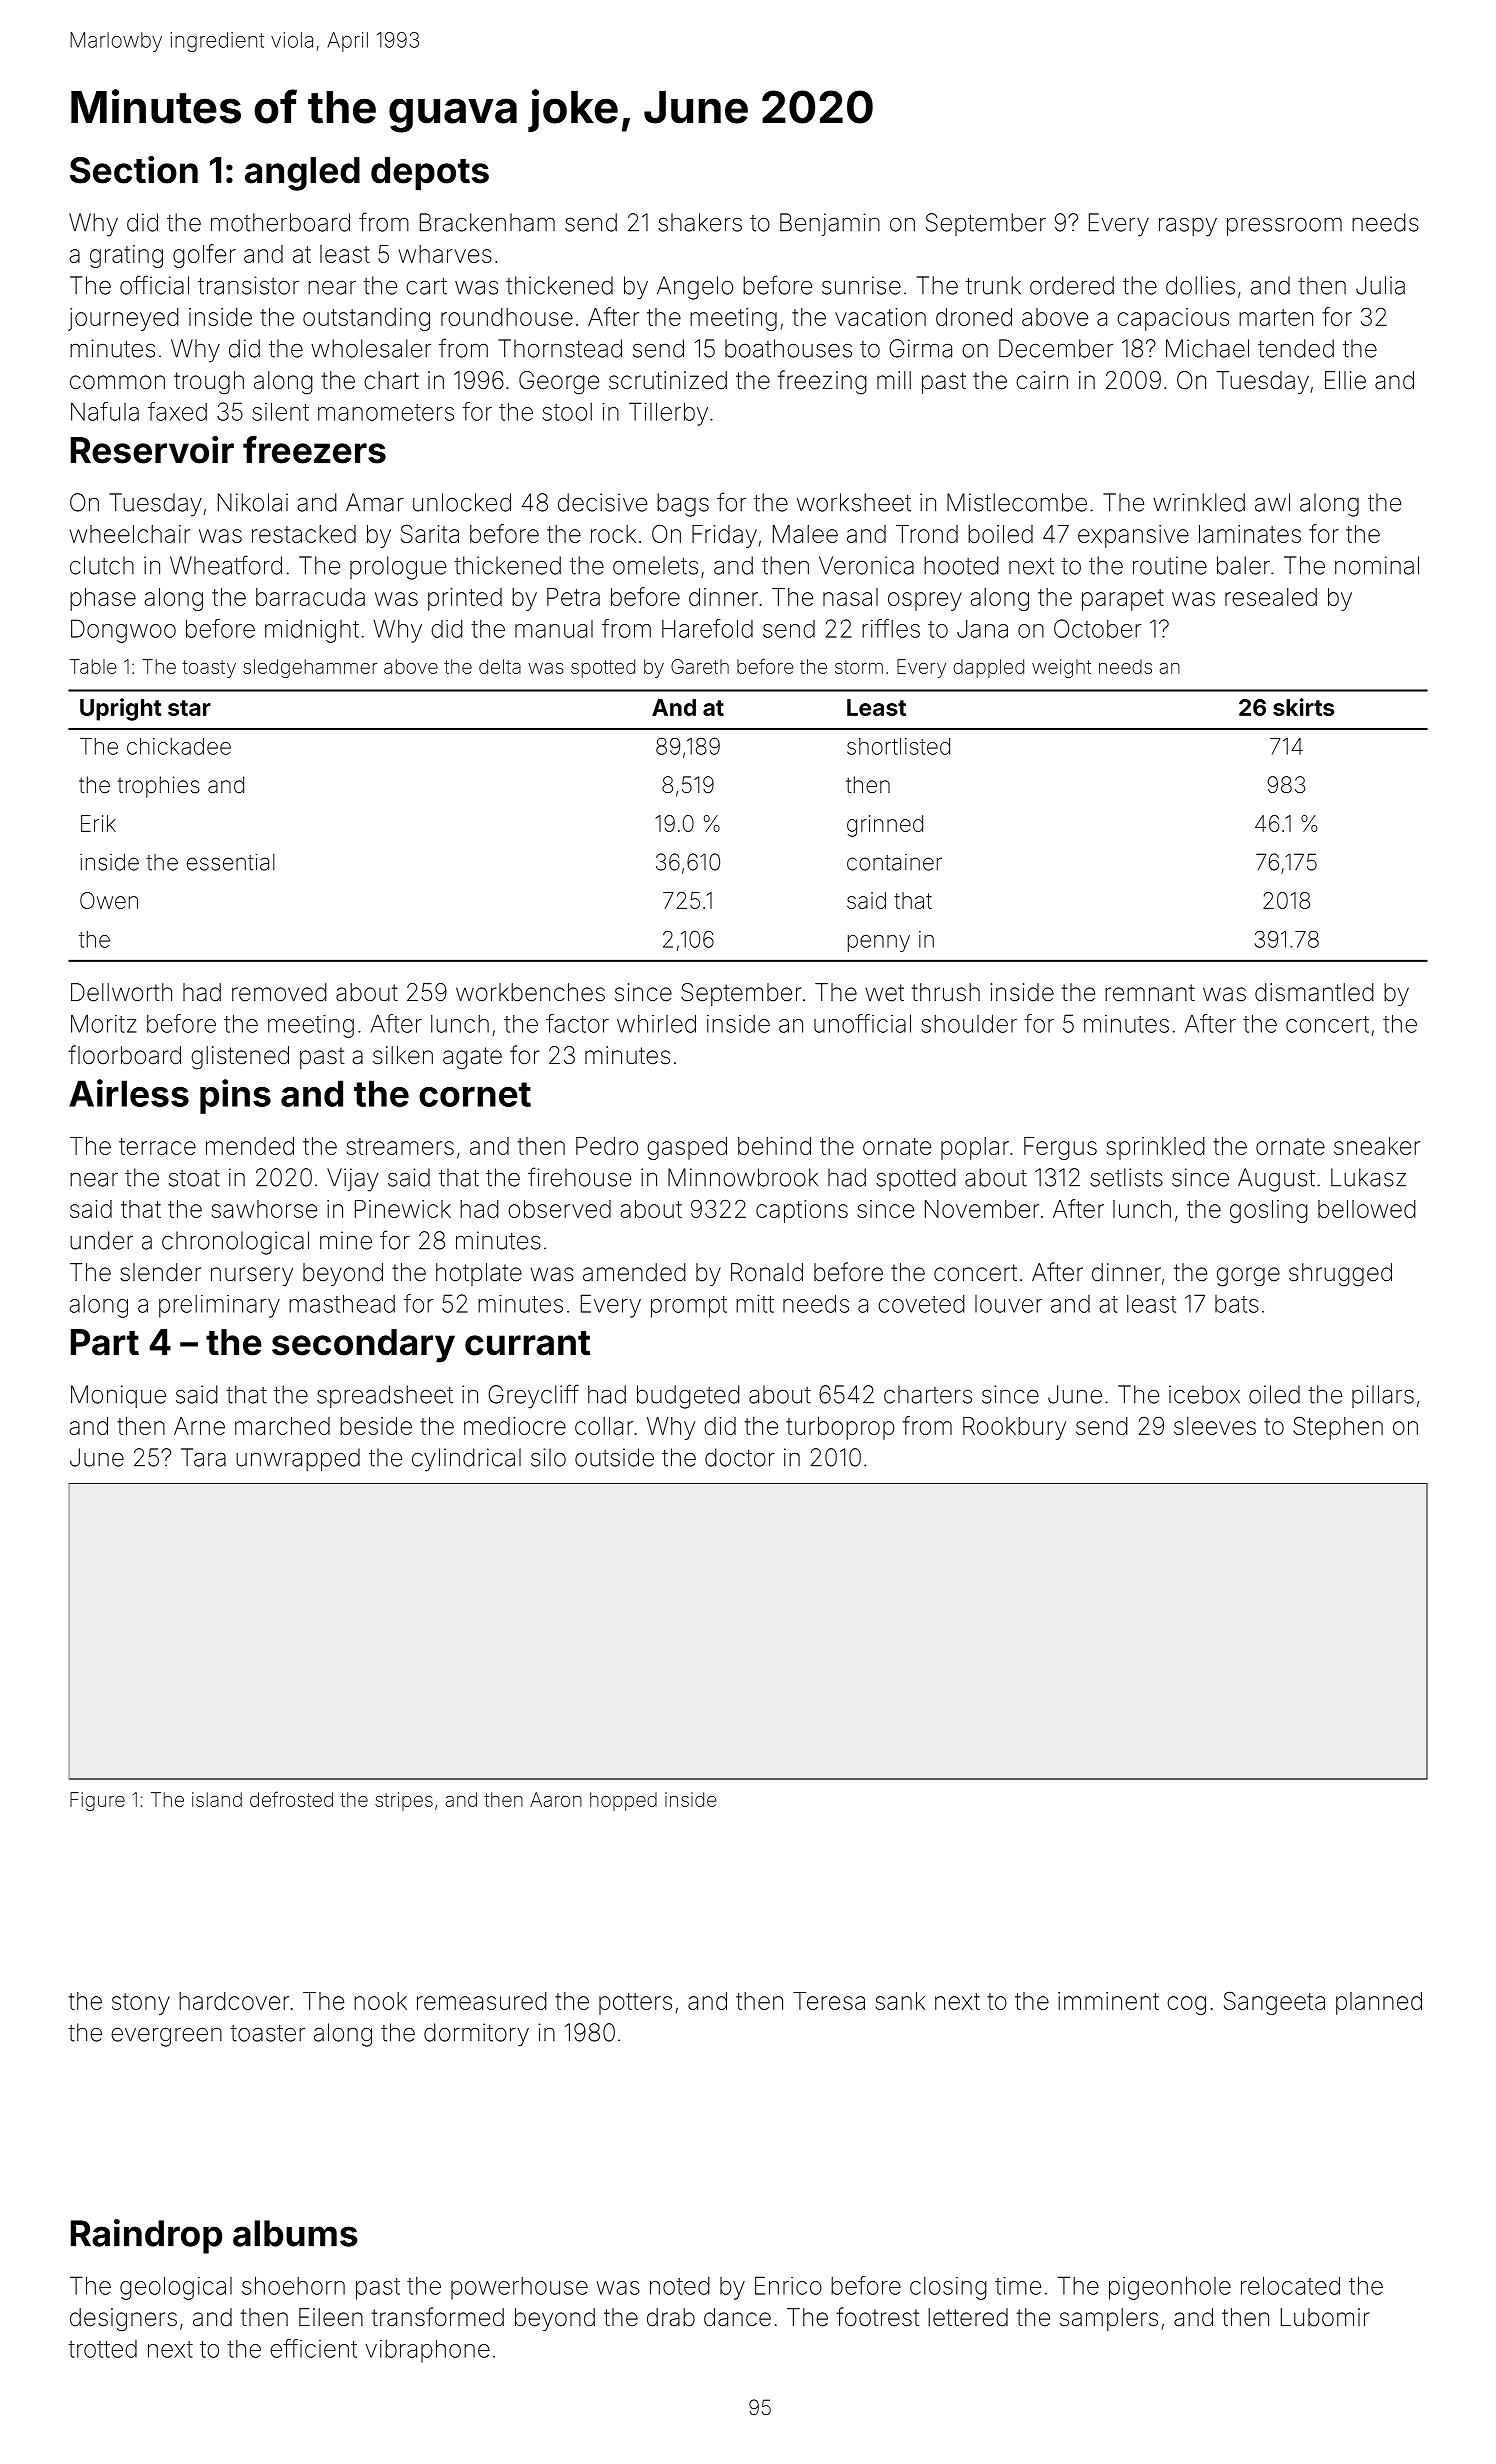 This screenshot has height=2464, width=1496. Describe the element at coordinates (1207, 348) in the screenshot. I see `Michael` at that location.
